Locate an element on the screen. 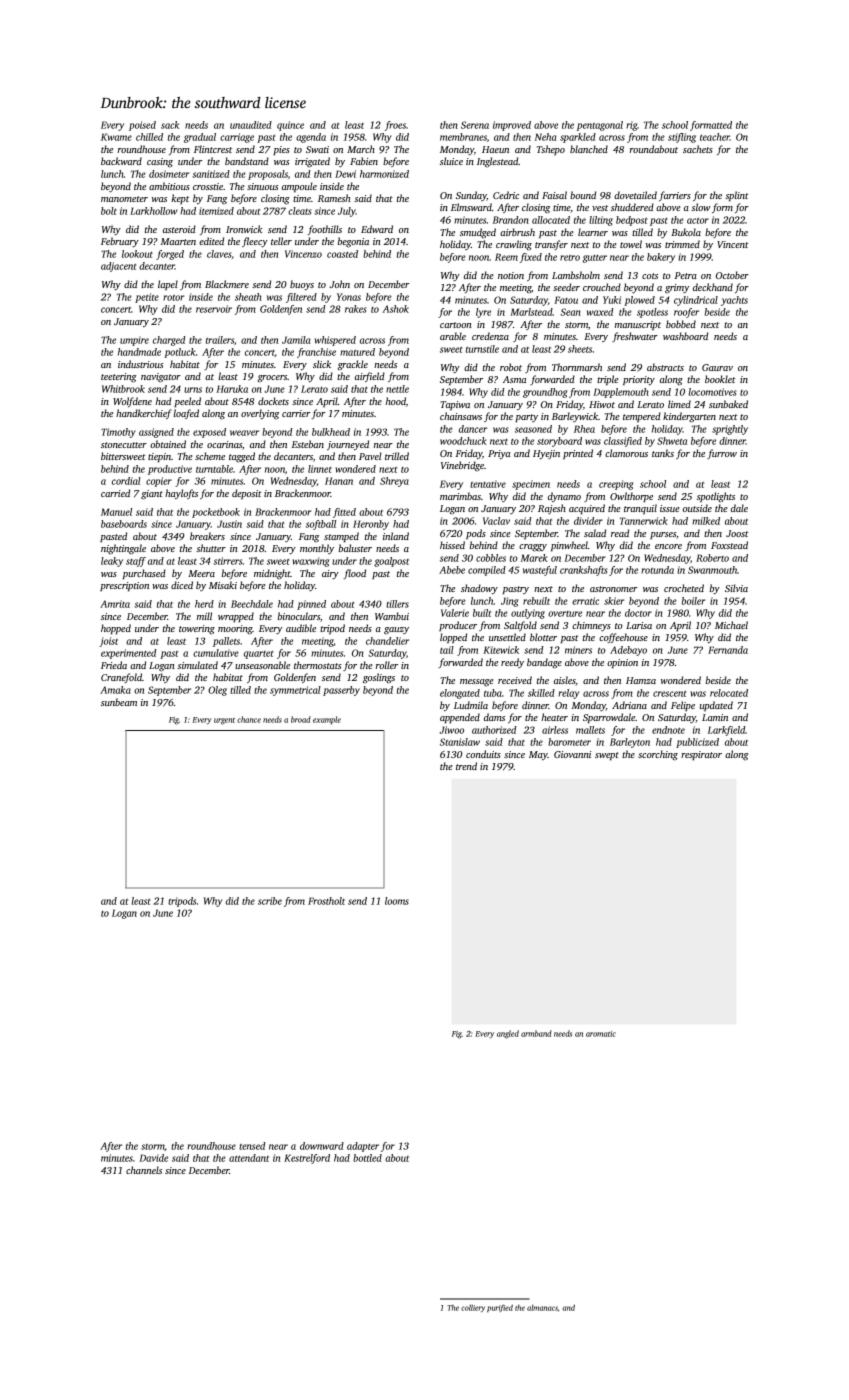  spotlights is located at coordinates (716, 497).
